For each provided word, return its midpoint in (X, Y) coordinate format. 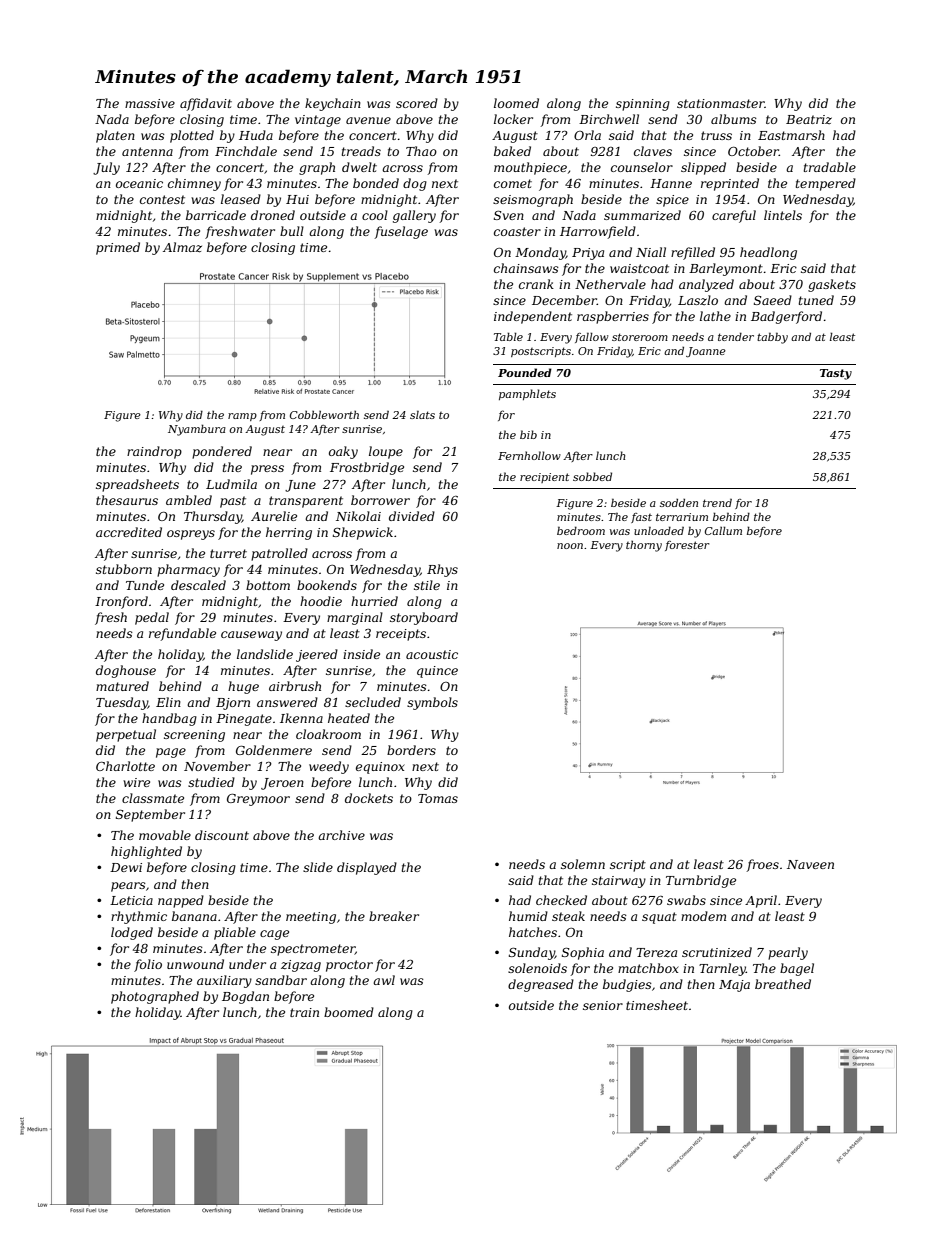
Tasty (836, 374)
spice (672, 201)
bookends (327, 585)
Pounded (525, 372)
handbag (169, 719)
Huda (256, 135)
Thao (421, 151)
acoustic (432, 654)
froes (762, 865)
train (304, 1012)
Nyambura (197, 430)
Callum (723, 530)
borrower (380, 500)
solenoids (537, 968)
